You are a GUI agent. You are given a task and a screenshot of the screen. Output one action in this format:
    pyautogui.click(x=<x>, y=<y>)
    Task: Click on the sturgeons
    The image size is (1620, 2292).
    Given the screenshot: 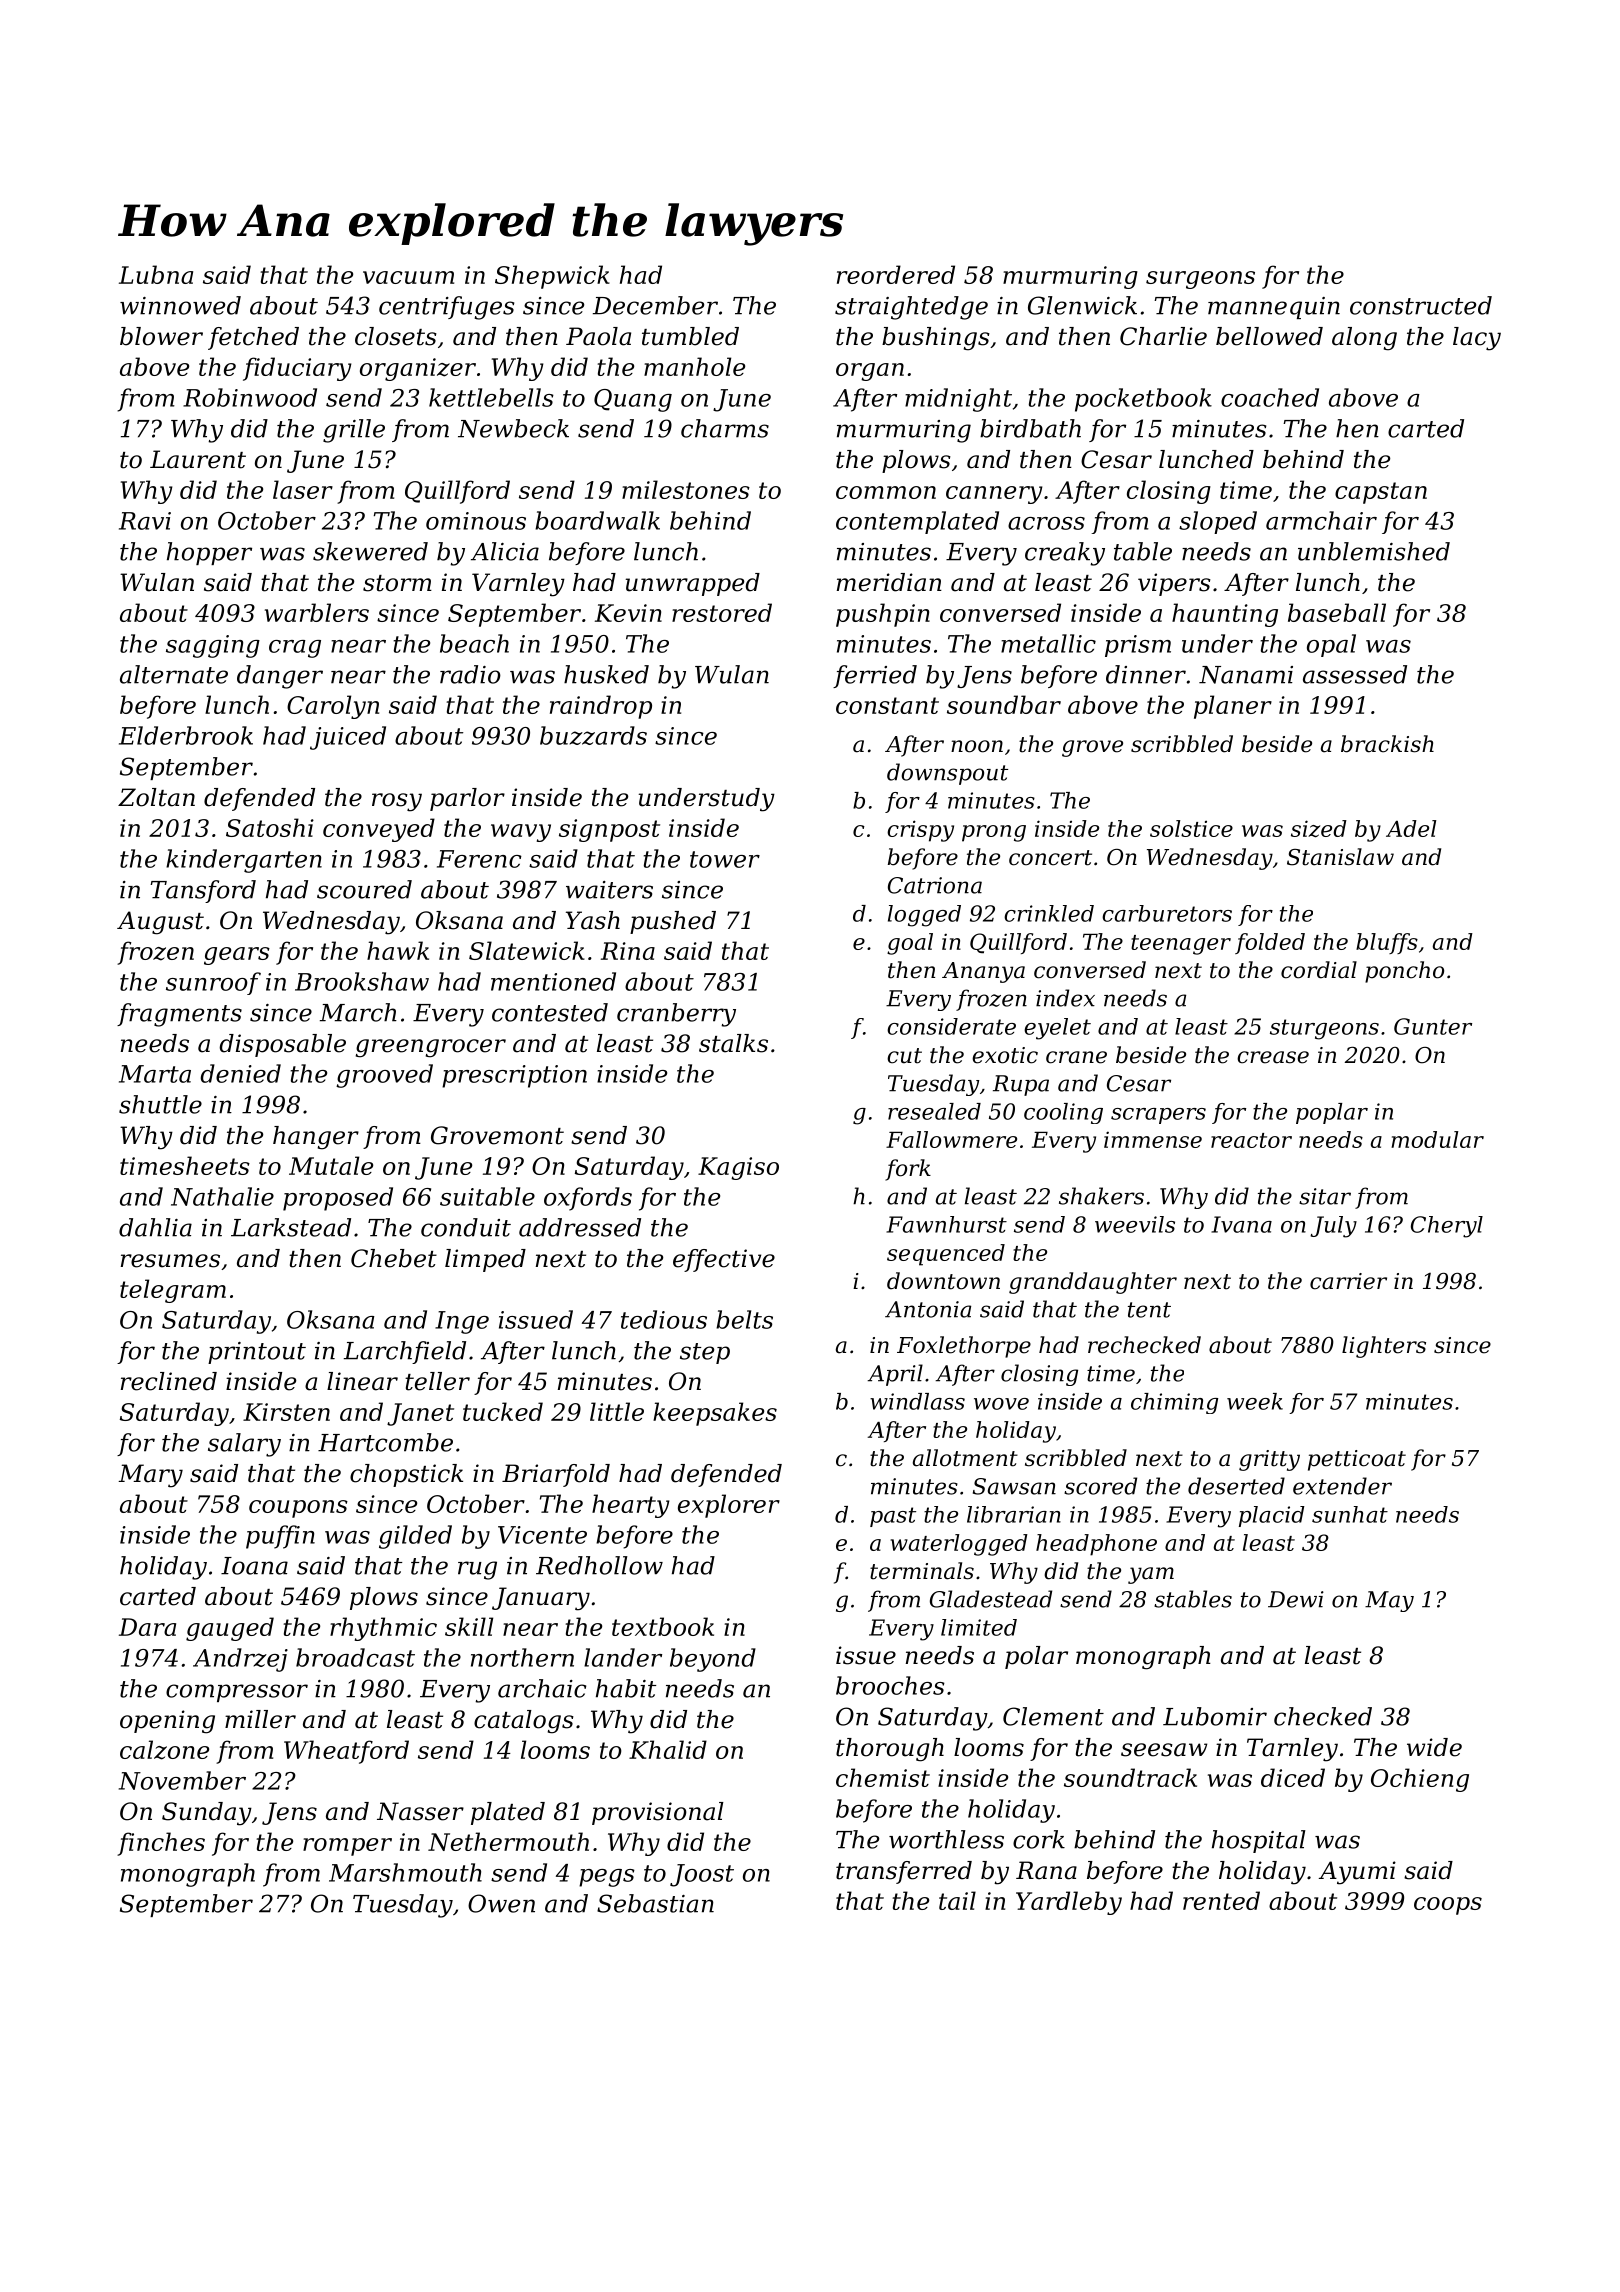 What is the action you would take?
    pyautogui.click(x=1324, y=1029)
